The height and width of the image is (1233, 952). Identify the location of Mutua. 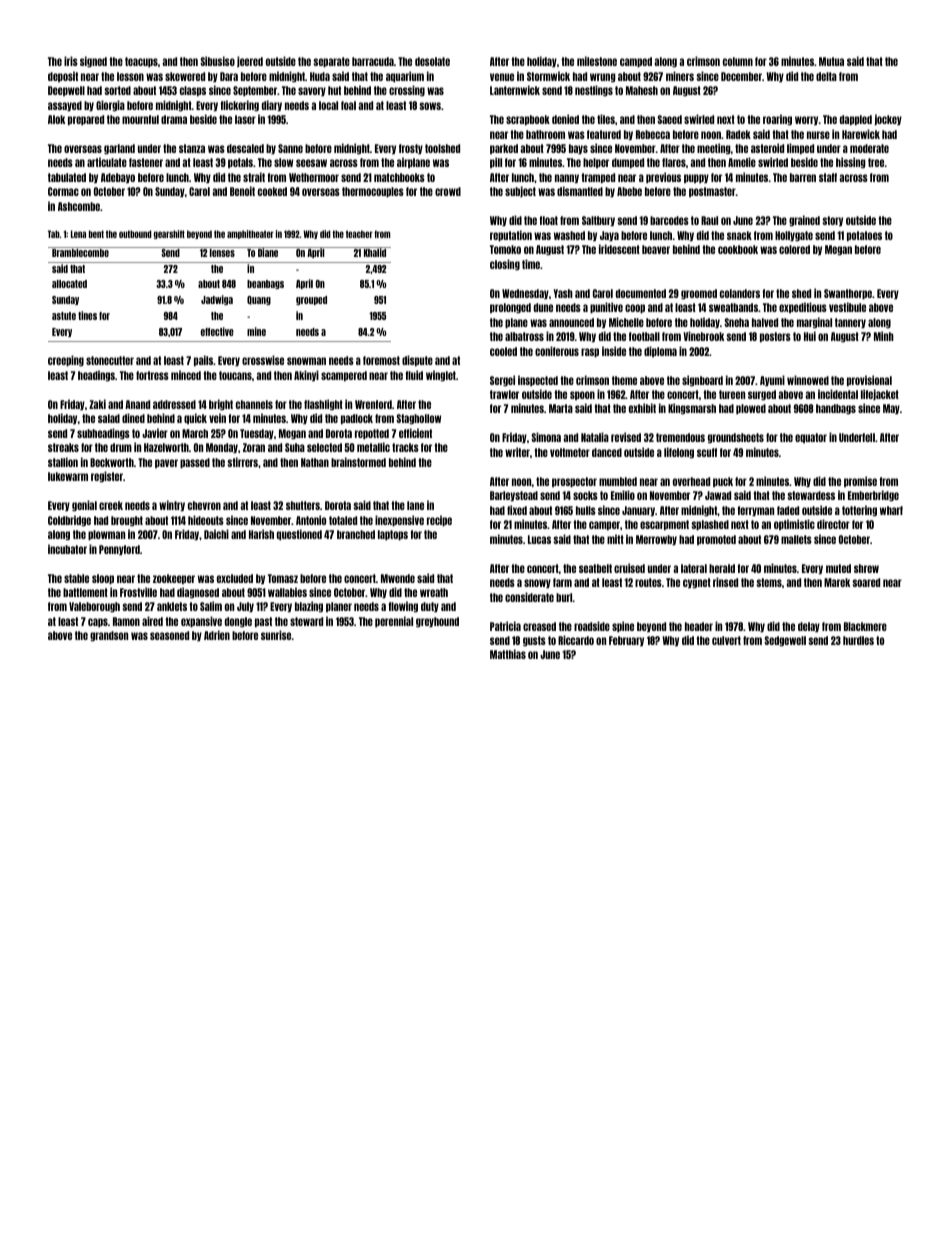
(831, 61).
